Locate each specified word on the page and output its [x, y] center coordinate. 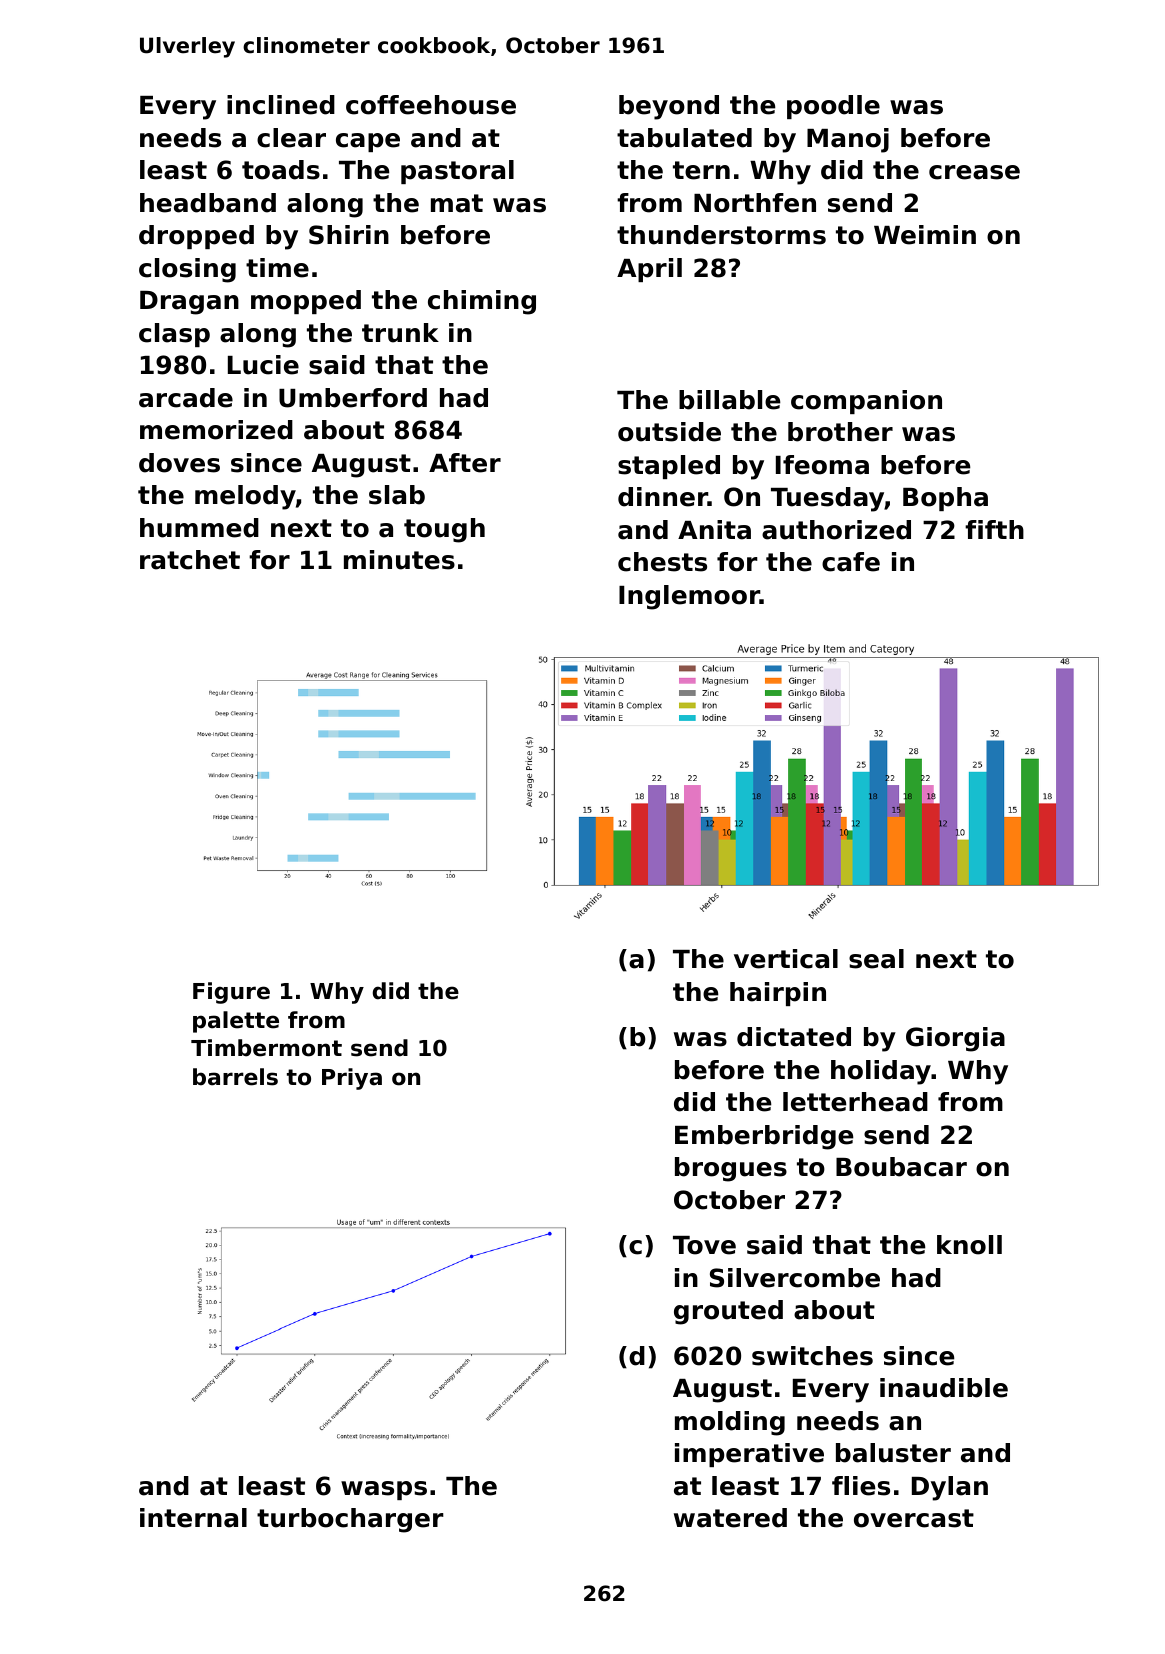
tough [444, 530]
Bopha [945, 499]
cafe [851, 562]
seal [876, 959]
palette [236, 1022]
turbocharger [350, 1520]
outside [669, 432]
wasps [384, 1490]
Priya [352, 1079]
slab [397, 495]
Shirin [349, 235]
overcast [914, 1518]
